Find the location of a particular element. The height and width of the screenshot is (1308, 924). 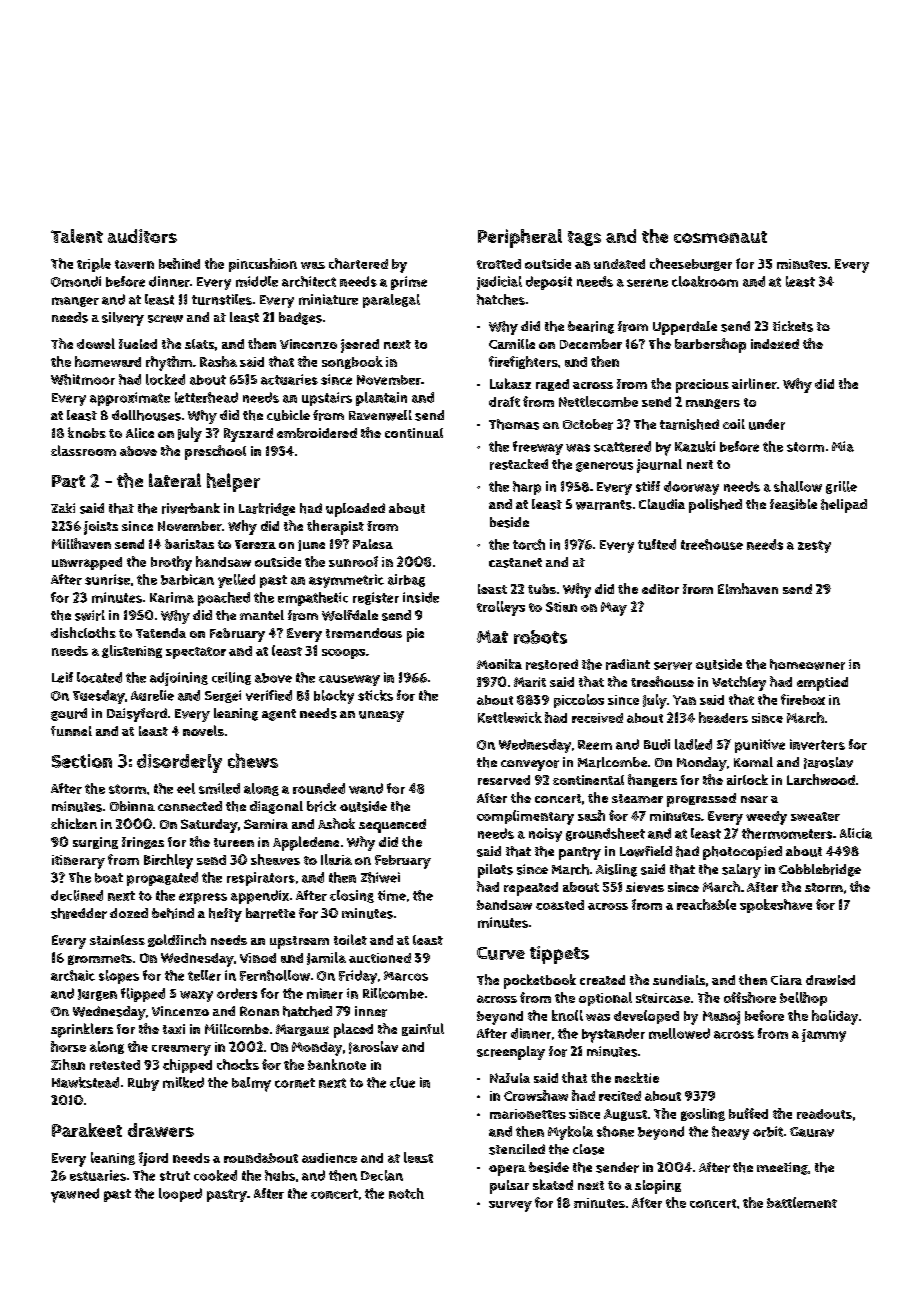

Ashok is located at coordinates (336, 823).
